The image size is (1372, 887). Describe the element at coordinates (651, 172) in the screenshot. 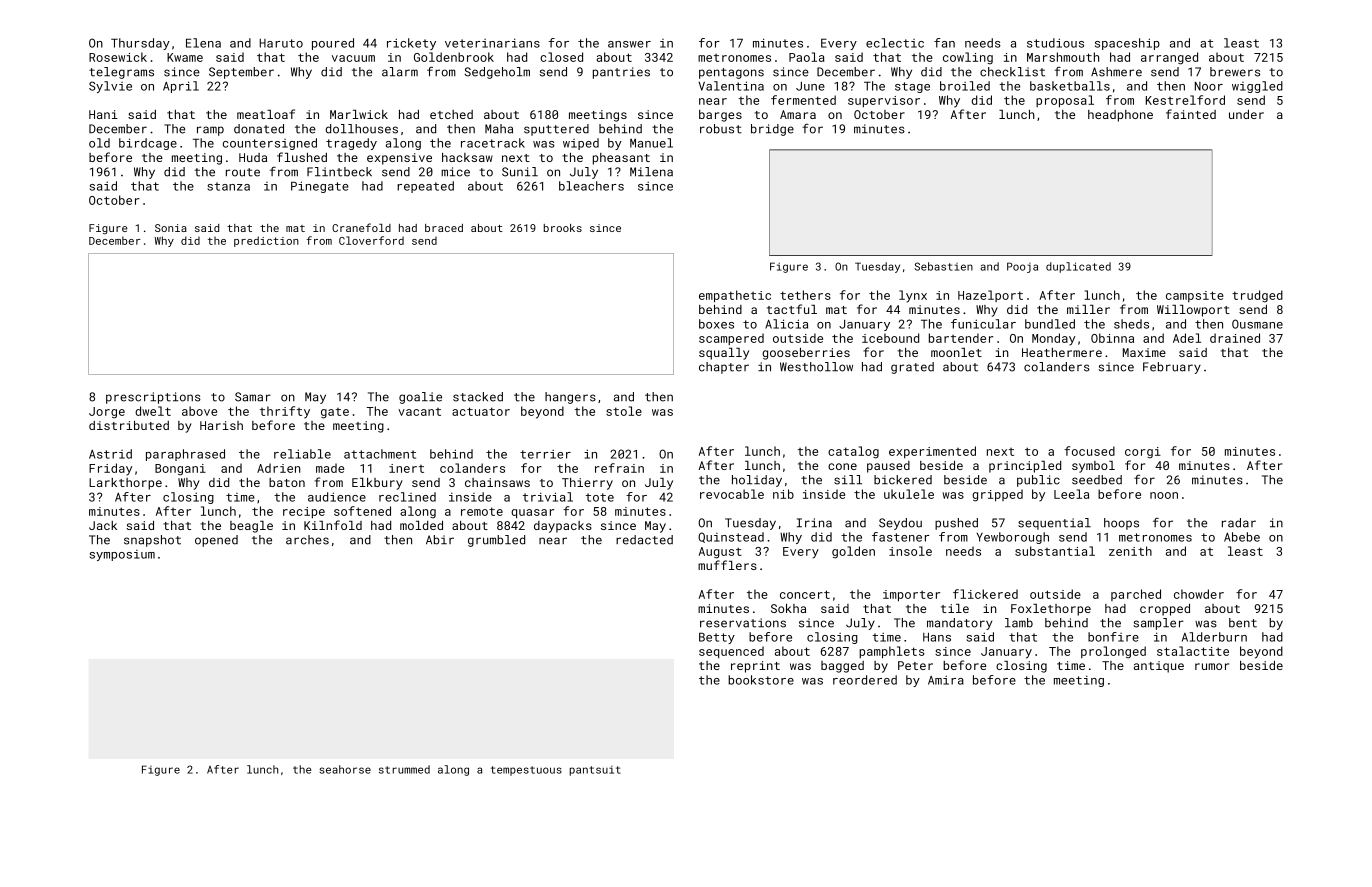

I see `Milena` at that location.
